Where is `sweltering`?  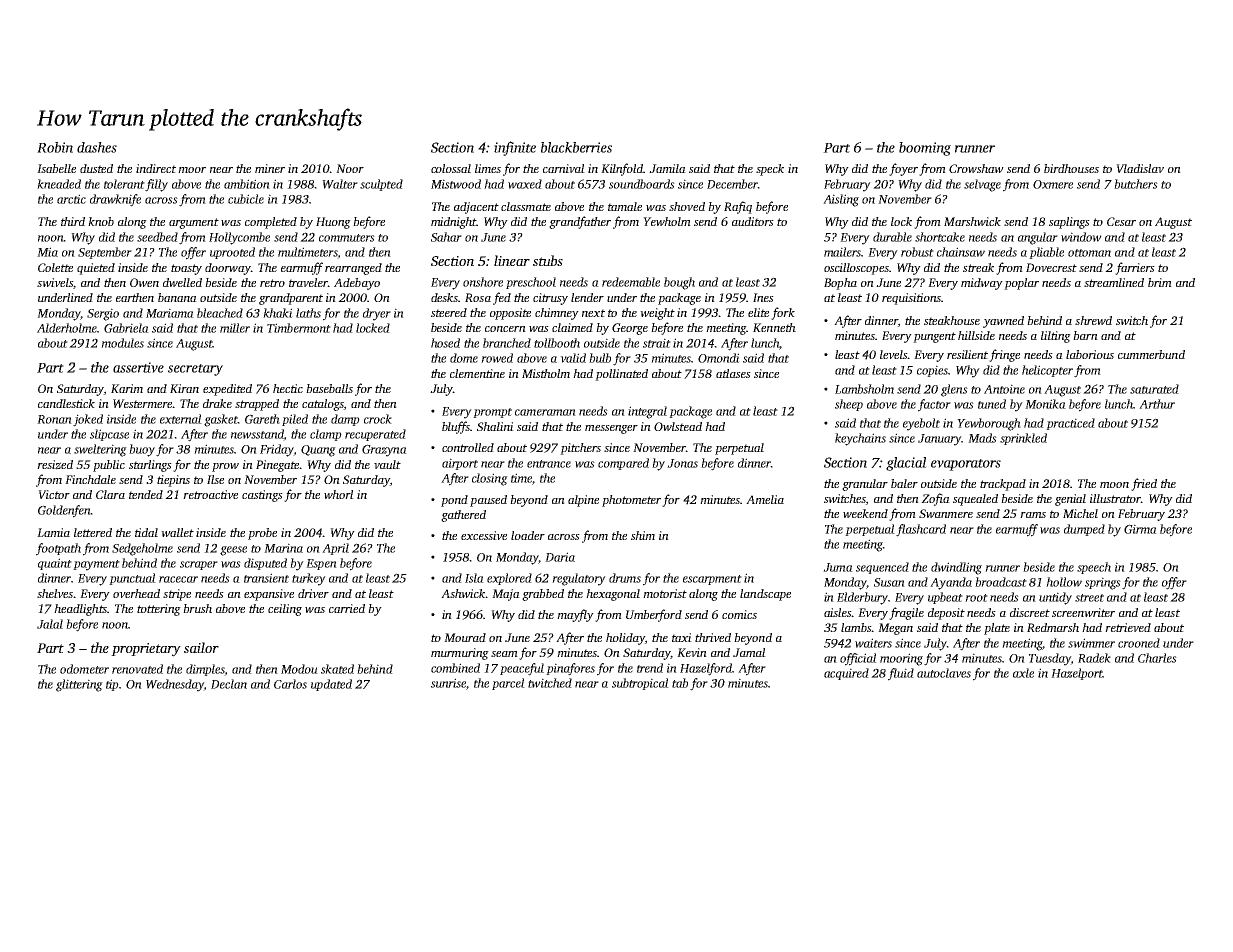
sweltering is located at coordinates (100, 450).
